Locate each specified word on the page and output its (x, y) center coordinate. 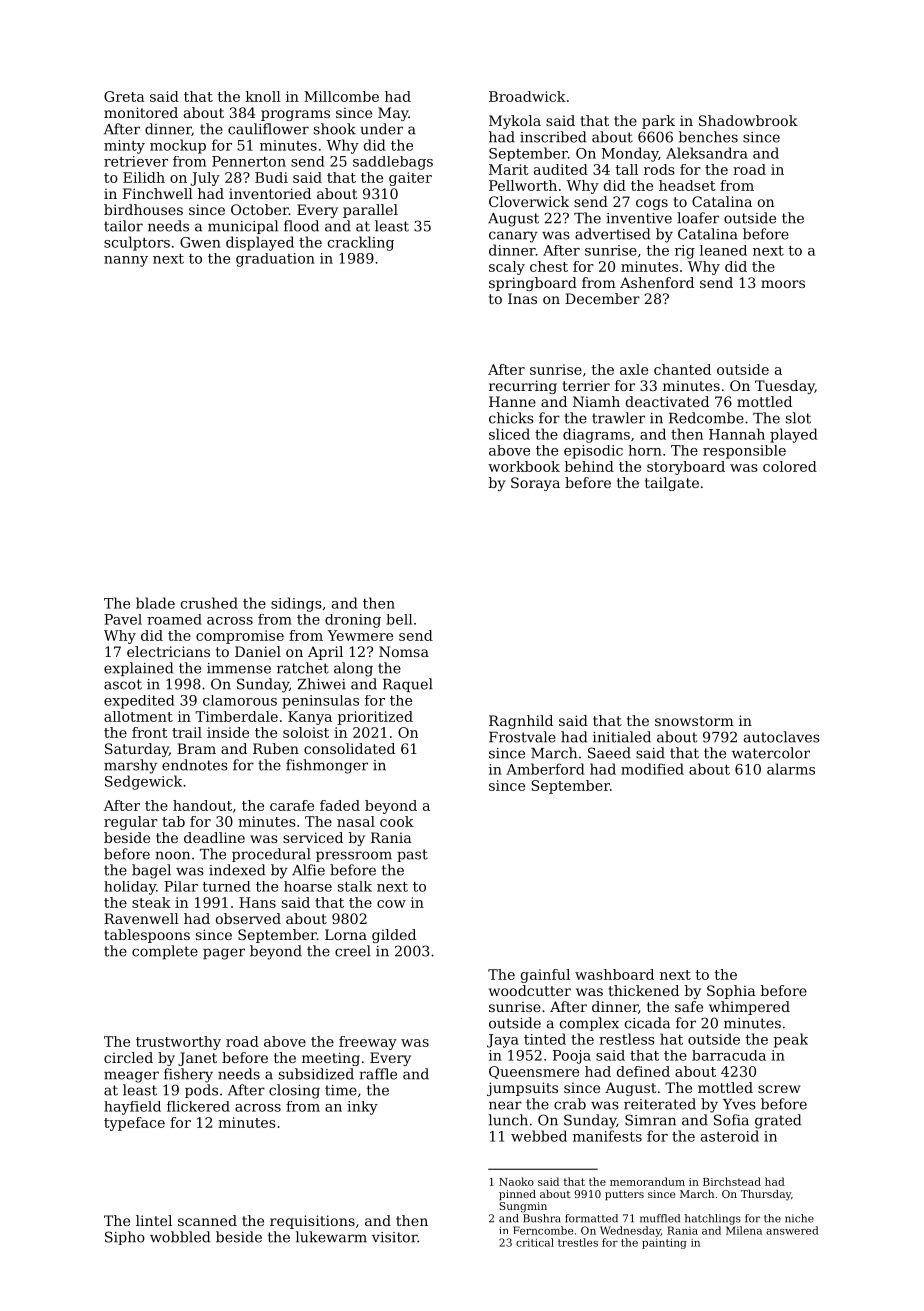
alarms (791, 769)
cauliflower (268, 129)
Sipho (125, 1238)
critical (535, 1242)
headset (687, 185)
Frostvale (522, 737)
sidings (296, 604)
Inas (522, 298)
